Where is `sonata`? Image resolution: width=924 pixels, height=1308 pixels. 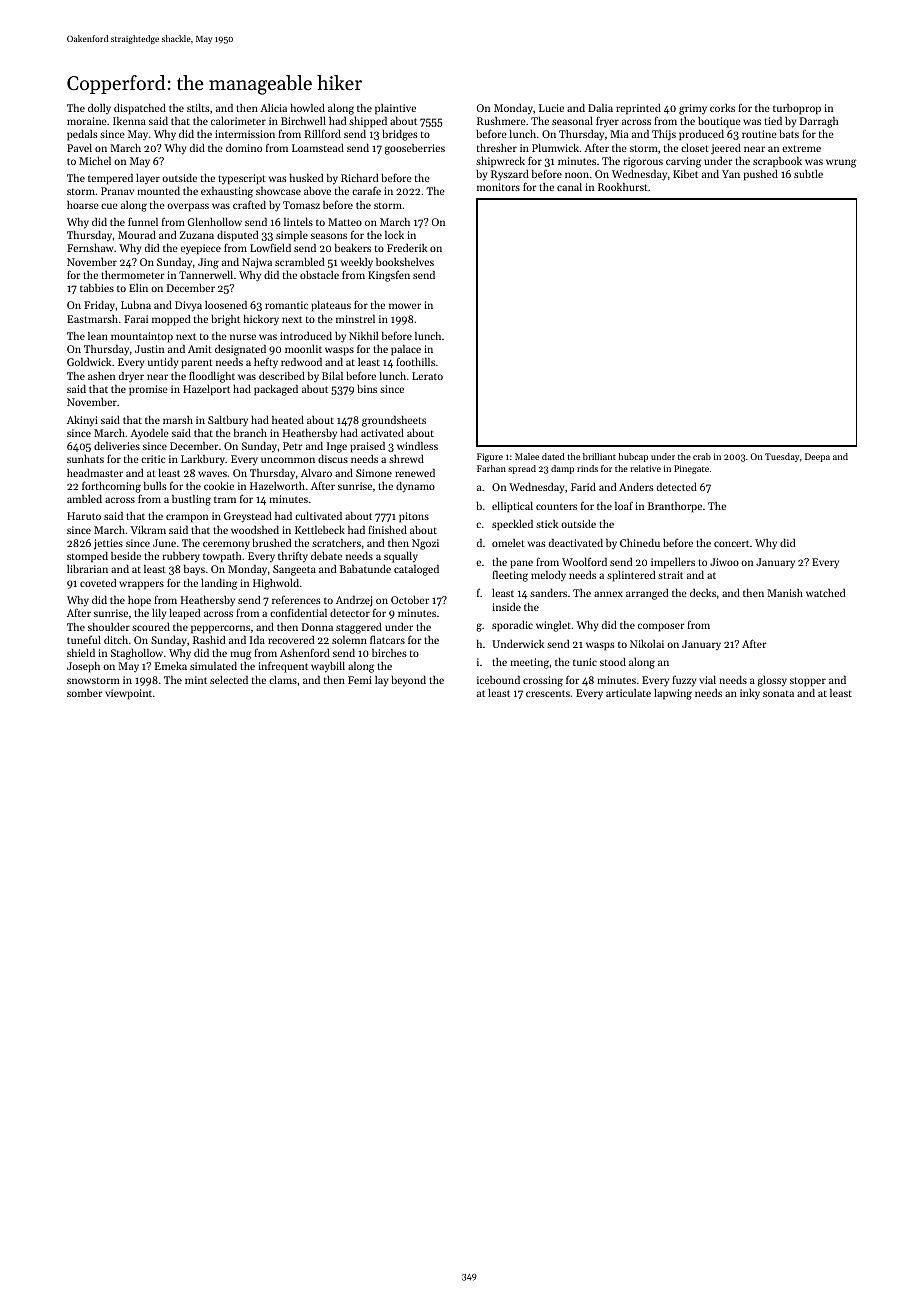
sonata is located at coordinates (778, 693).
